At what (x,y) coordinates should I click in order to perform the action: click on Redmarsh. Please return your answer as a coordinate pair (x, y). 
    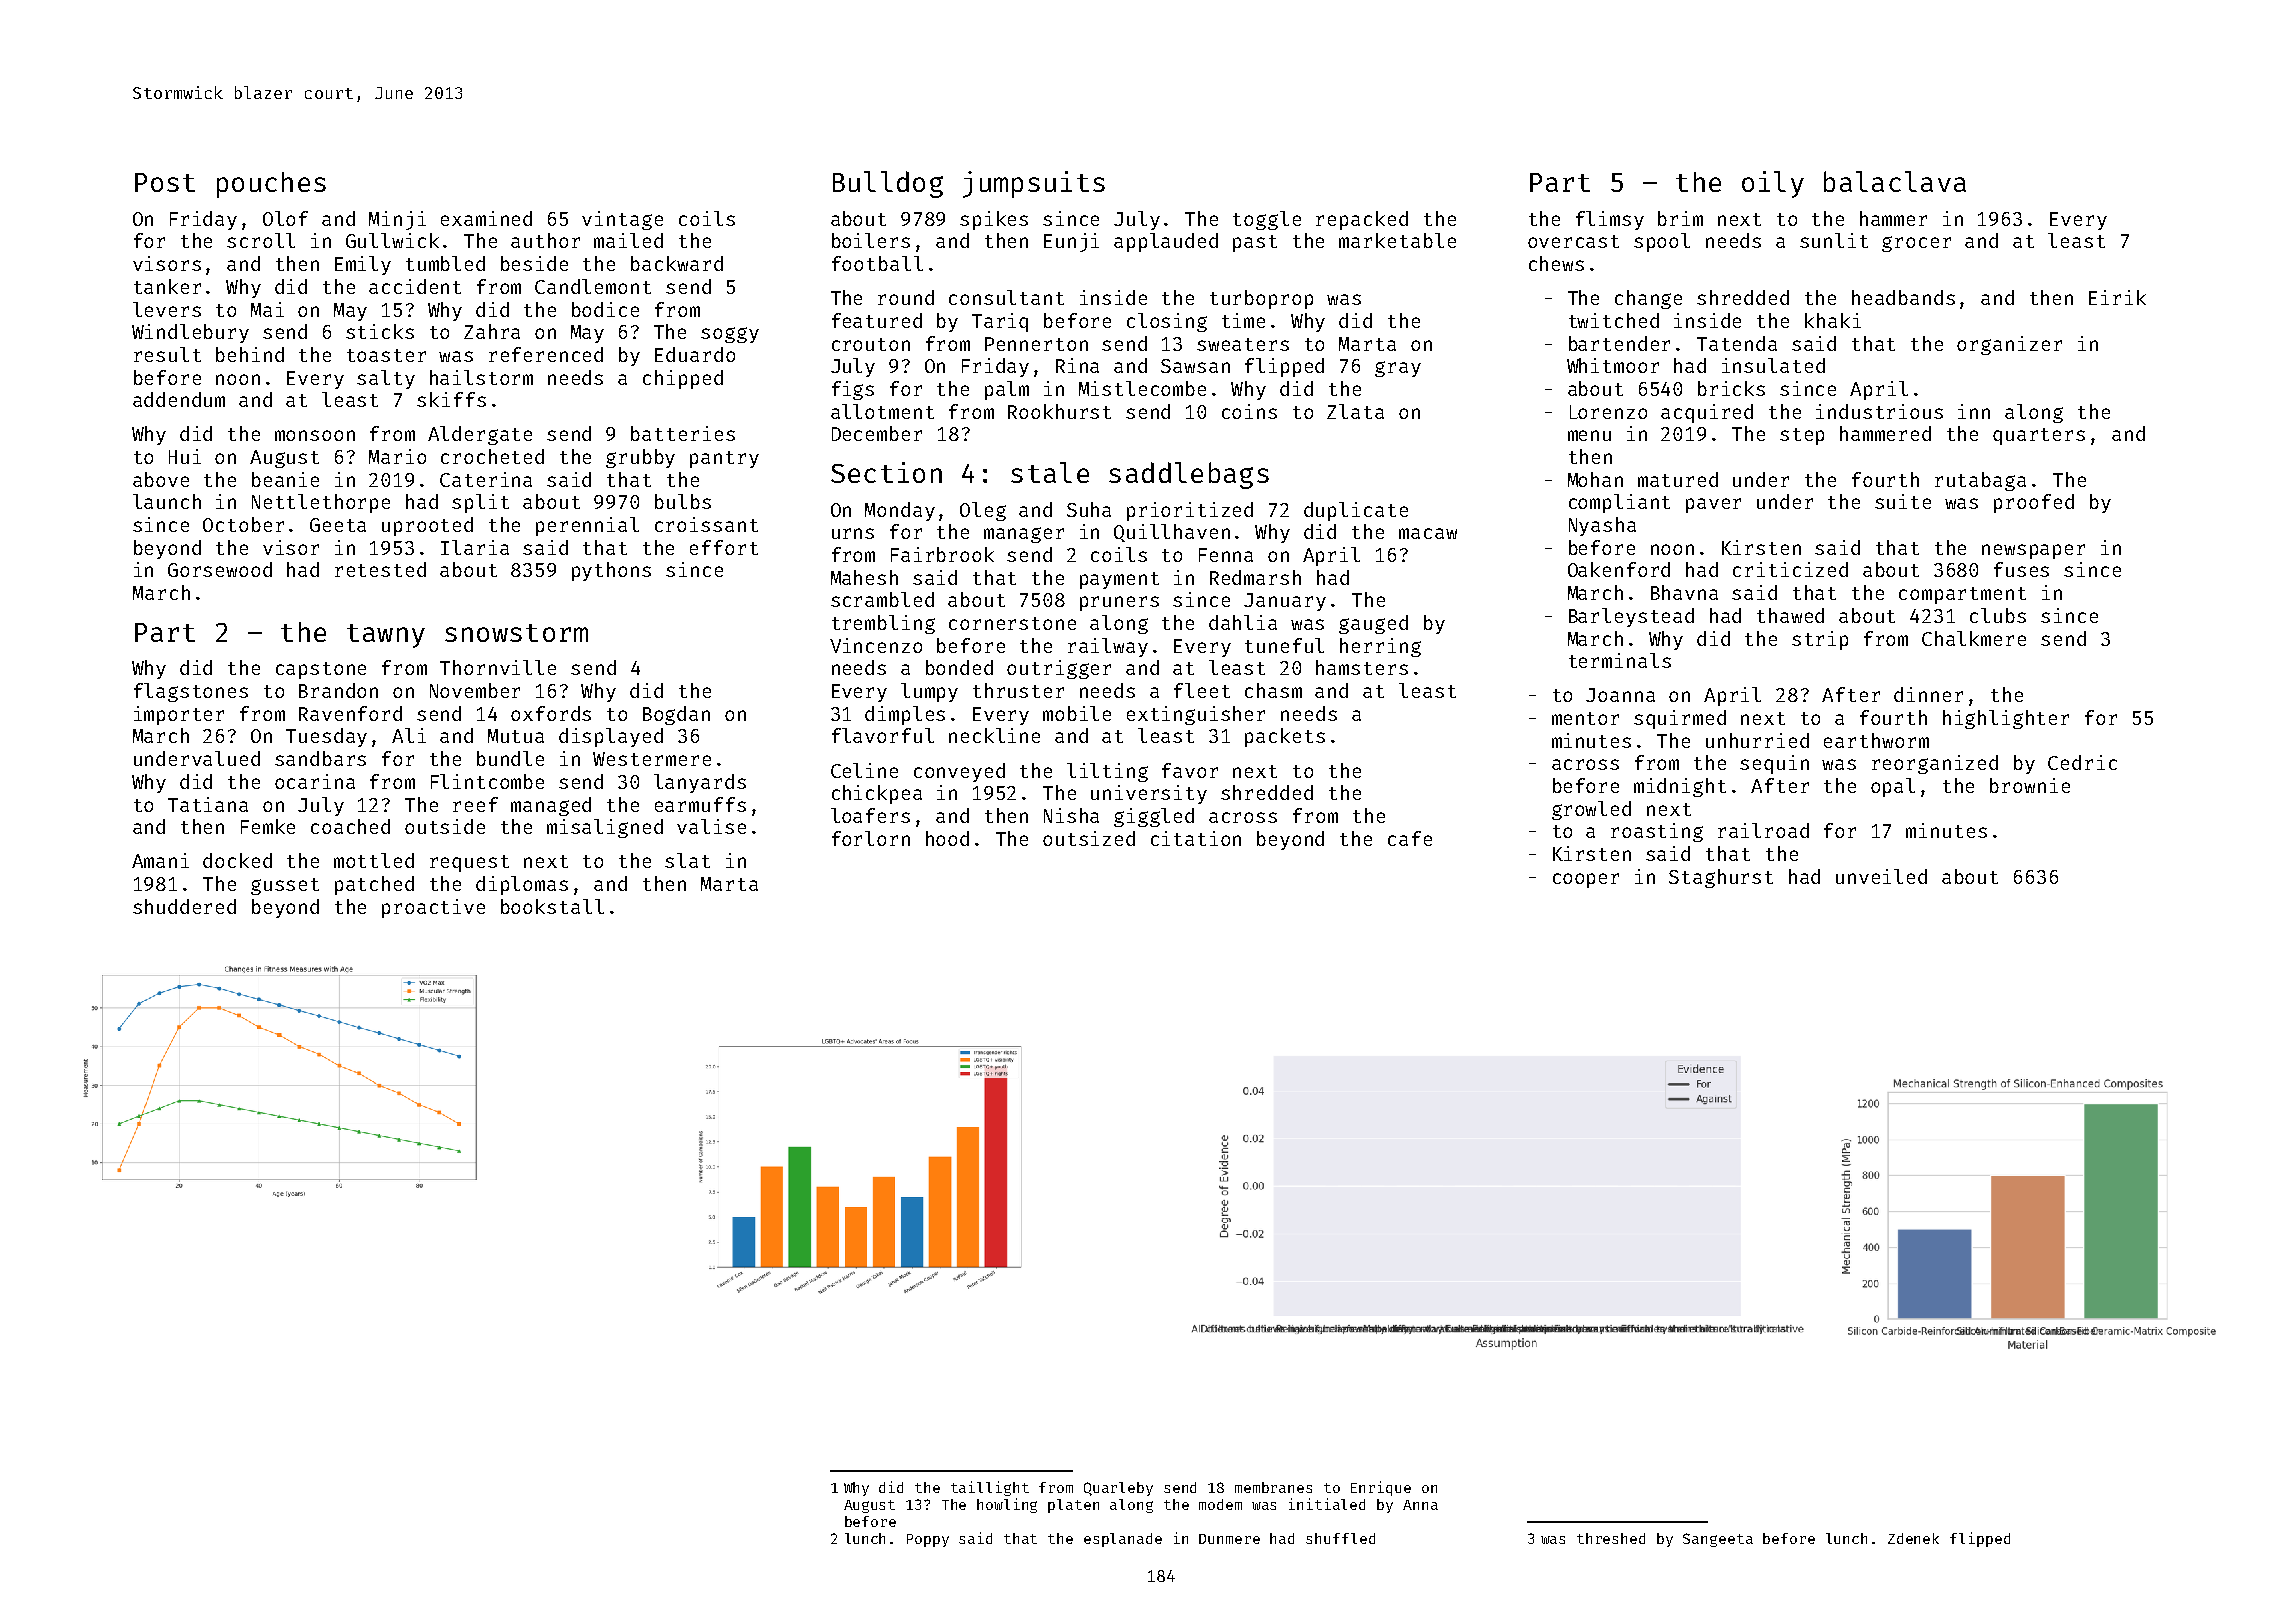
    Looking at the image, I should click on (1255, 577).
